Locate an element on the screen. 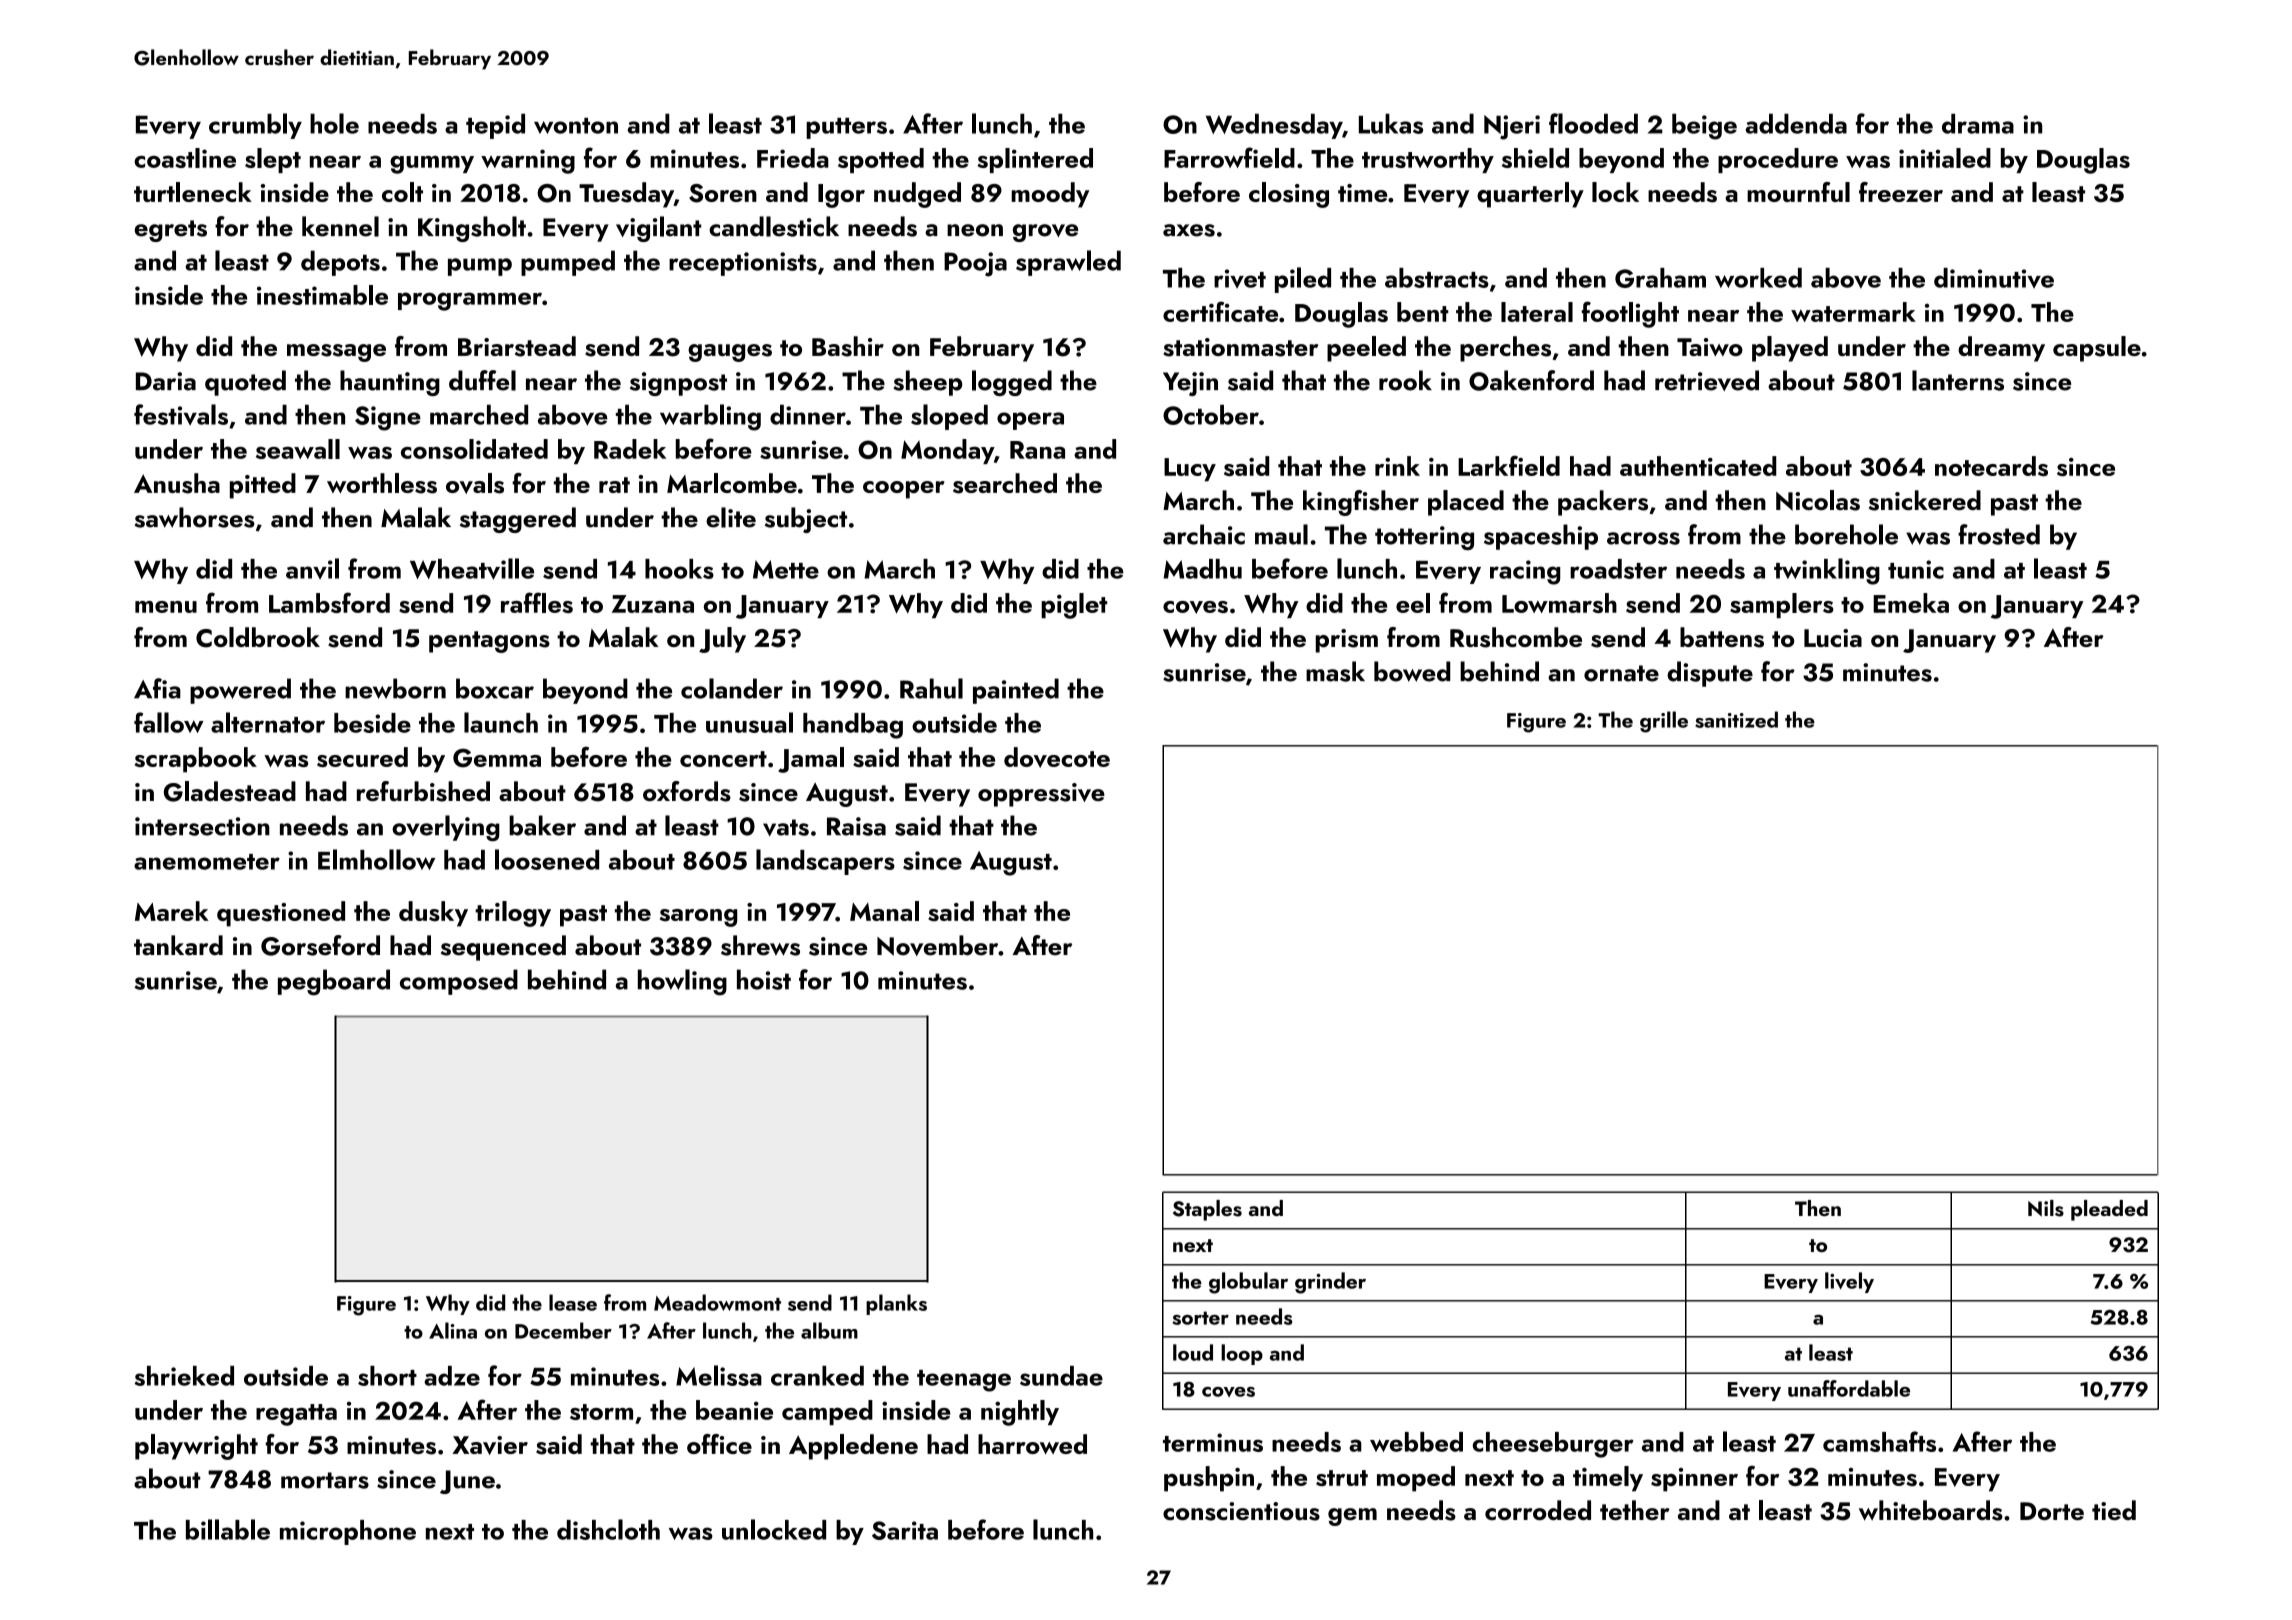 The image size is (2292, 1620). sanitized is located at coordinates (1736, 719).
